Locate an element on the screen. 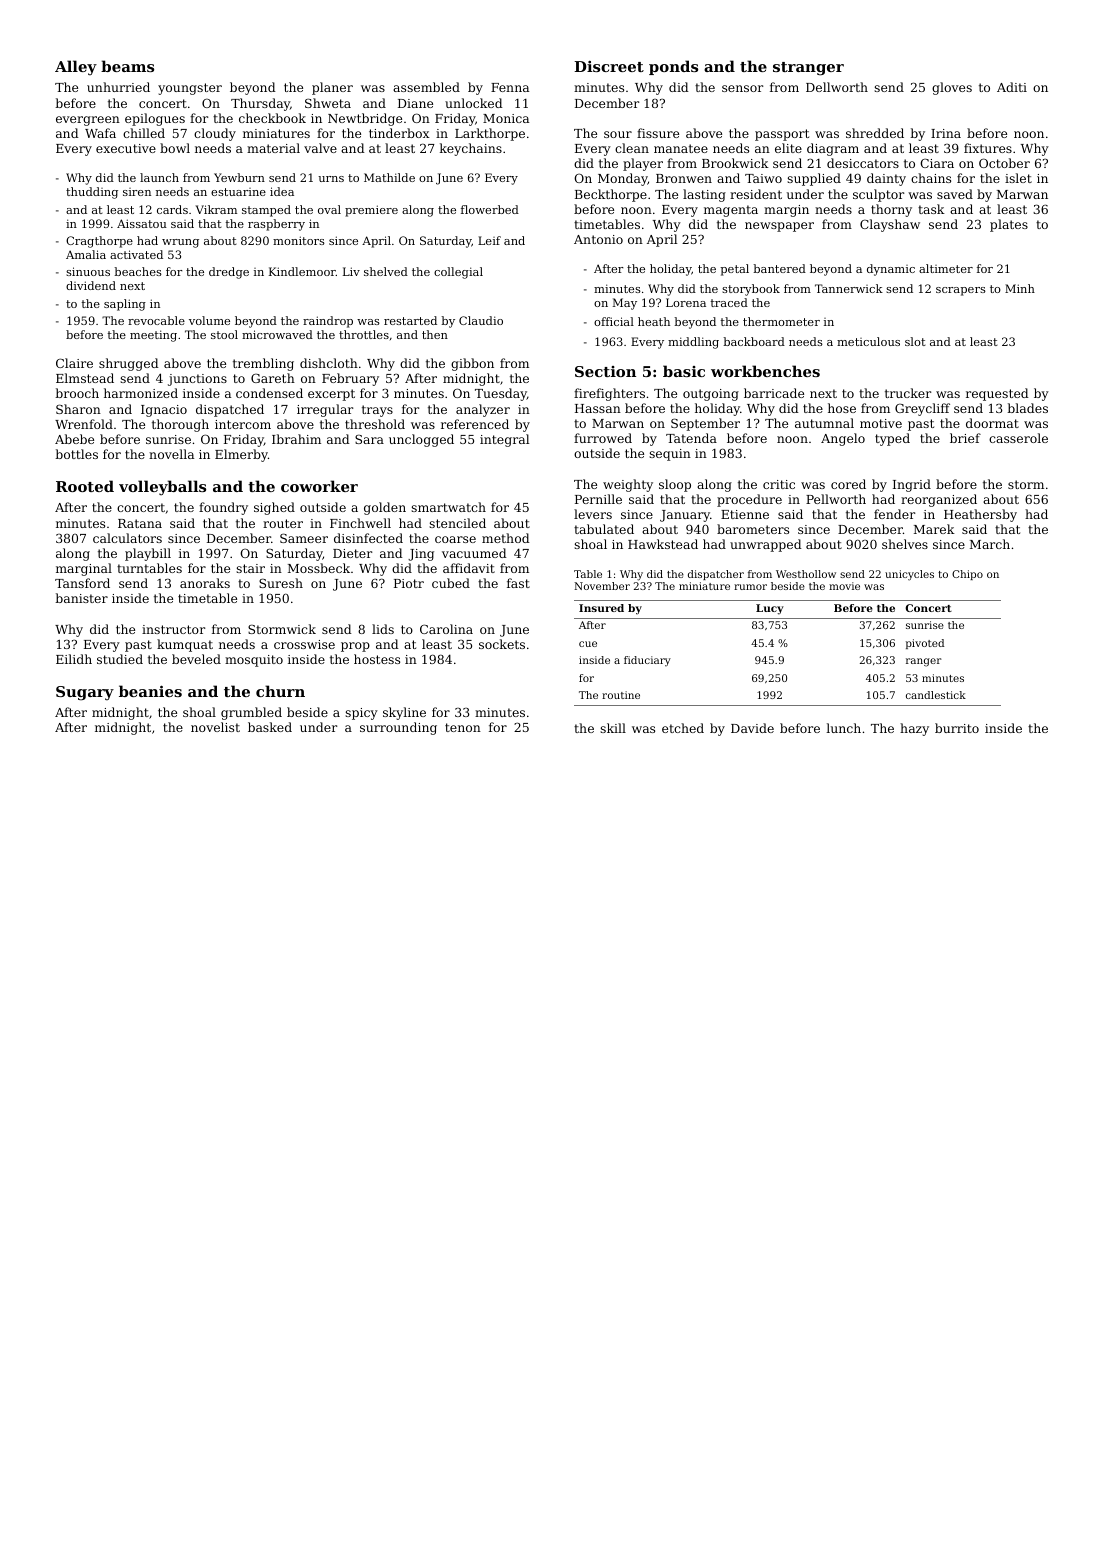 The image size is (1104, 1561). Davide is located at coordinates (752, 728).
